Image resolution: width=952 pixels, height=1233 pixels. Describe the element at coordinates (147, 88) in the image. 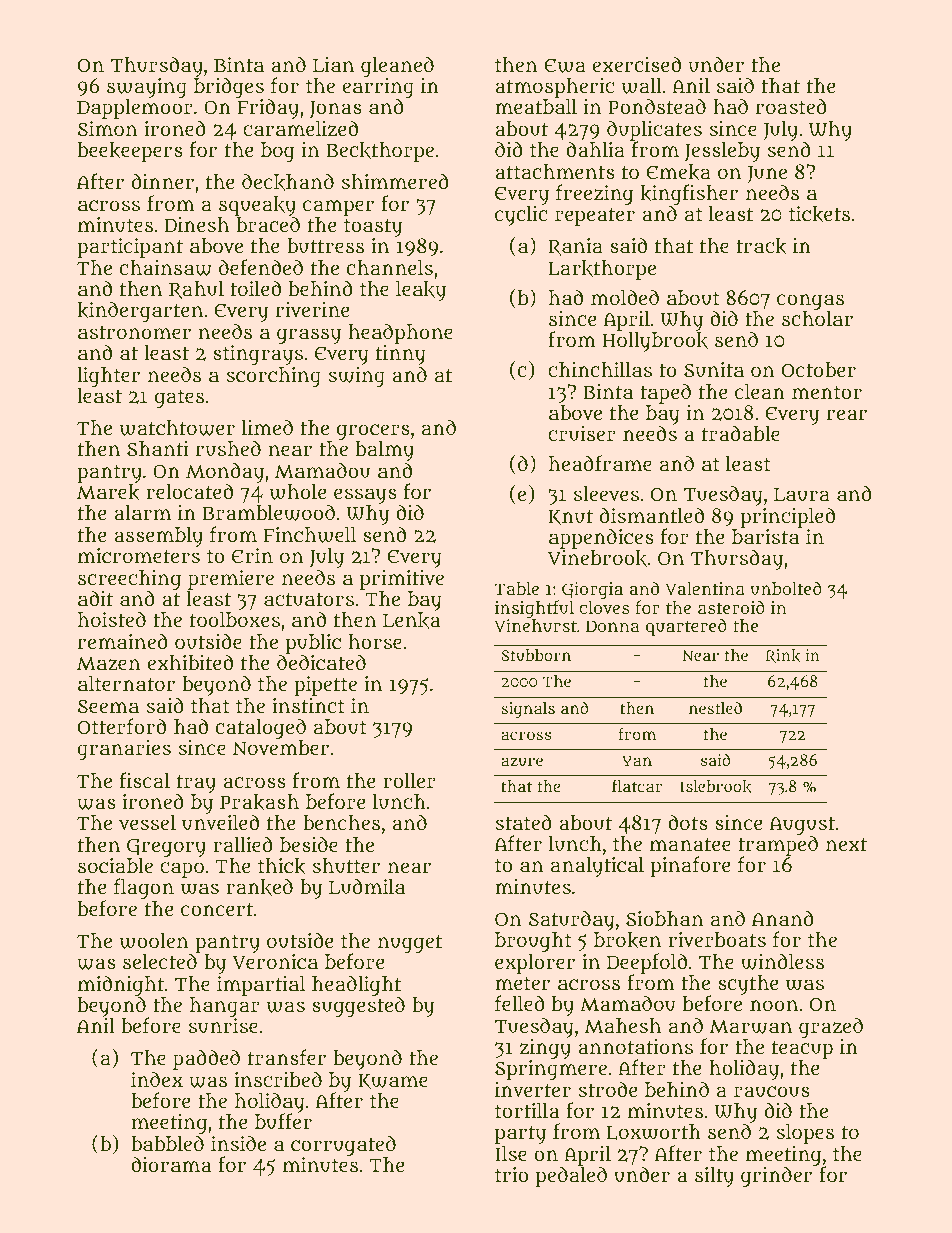

I see `swaying` at that location.
